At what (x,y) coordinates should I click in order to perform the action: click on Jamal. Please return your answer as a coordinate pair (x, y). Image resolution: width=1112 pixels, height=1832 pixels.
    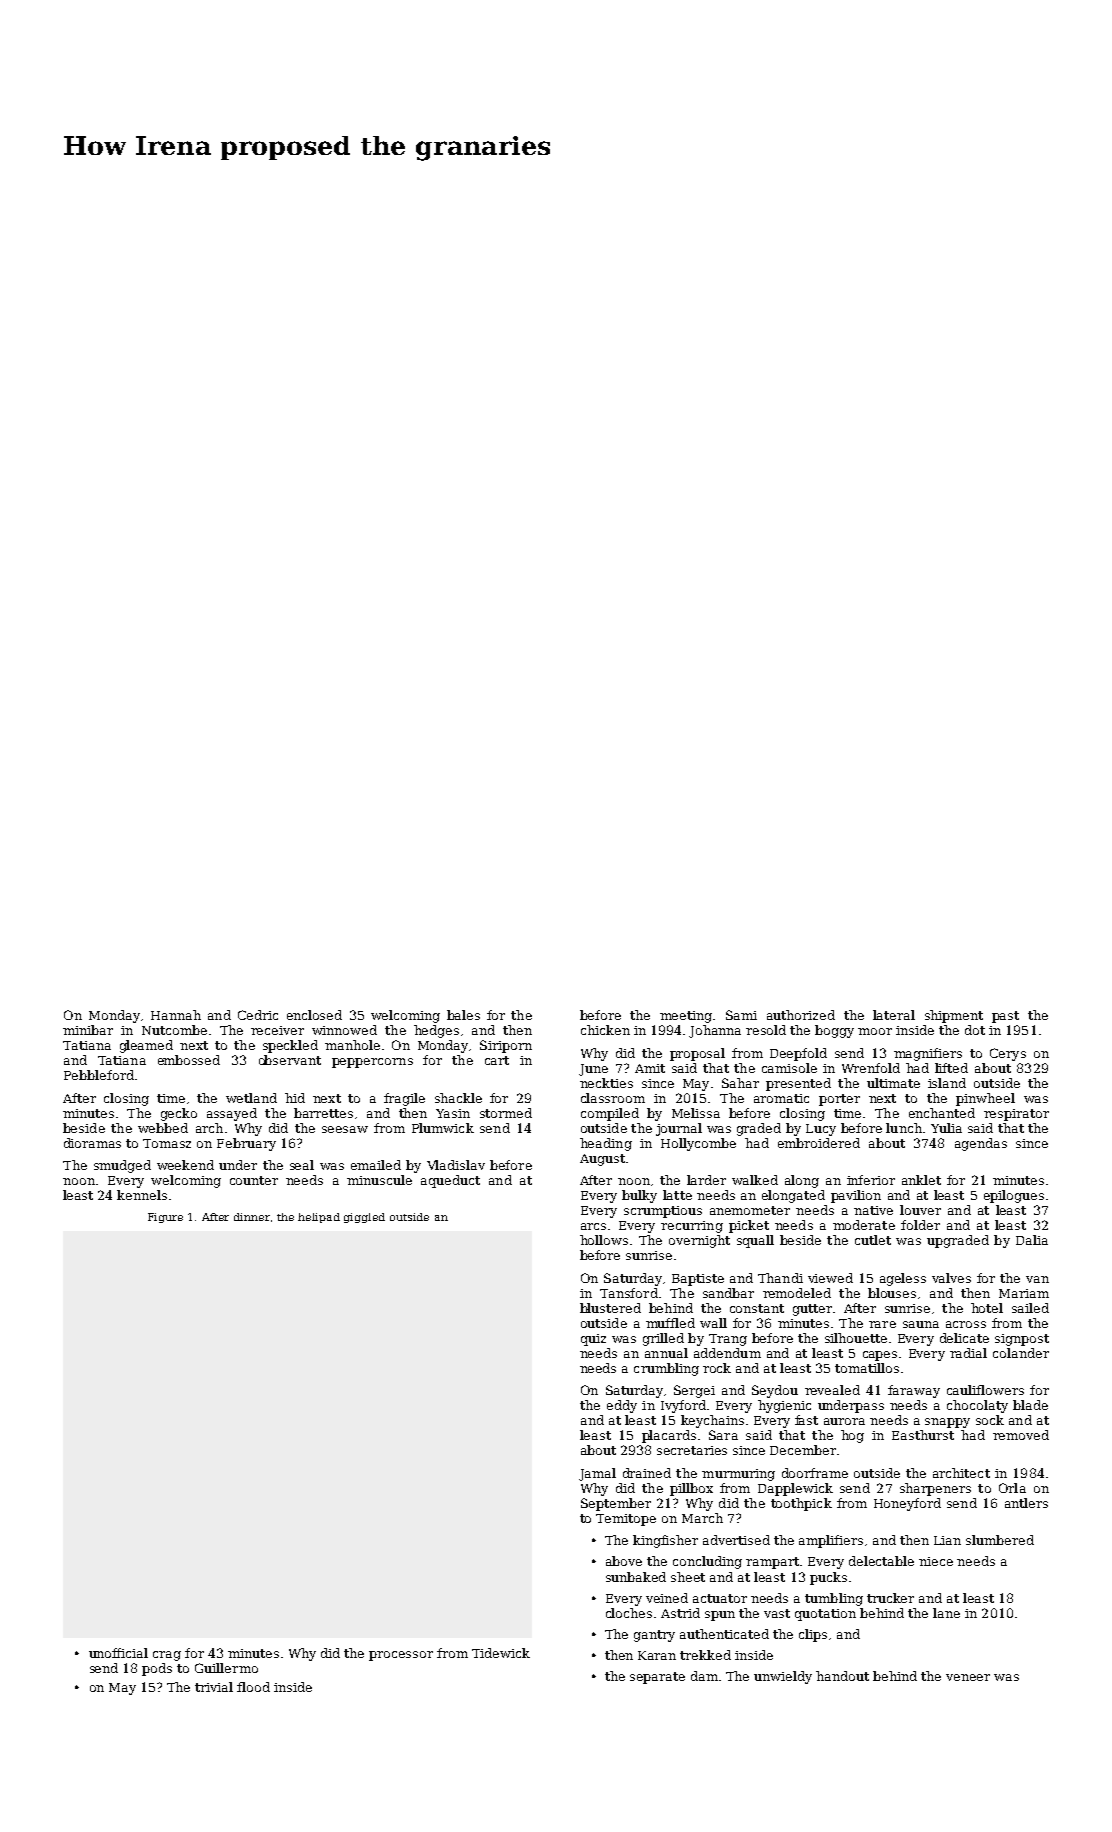
    Looking at the image, I should click on (597, 1474).
